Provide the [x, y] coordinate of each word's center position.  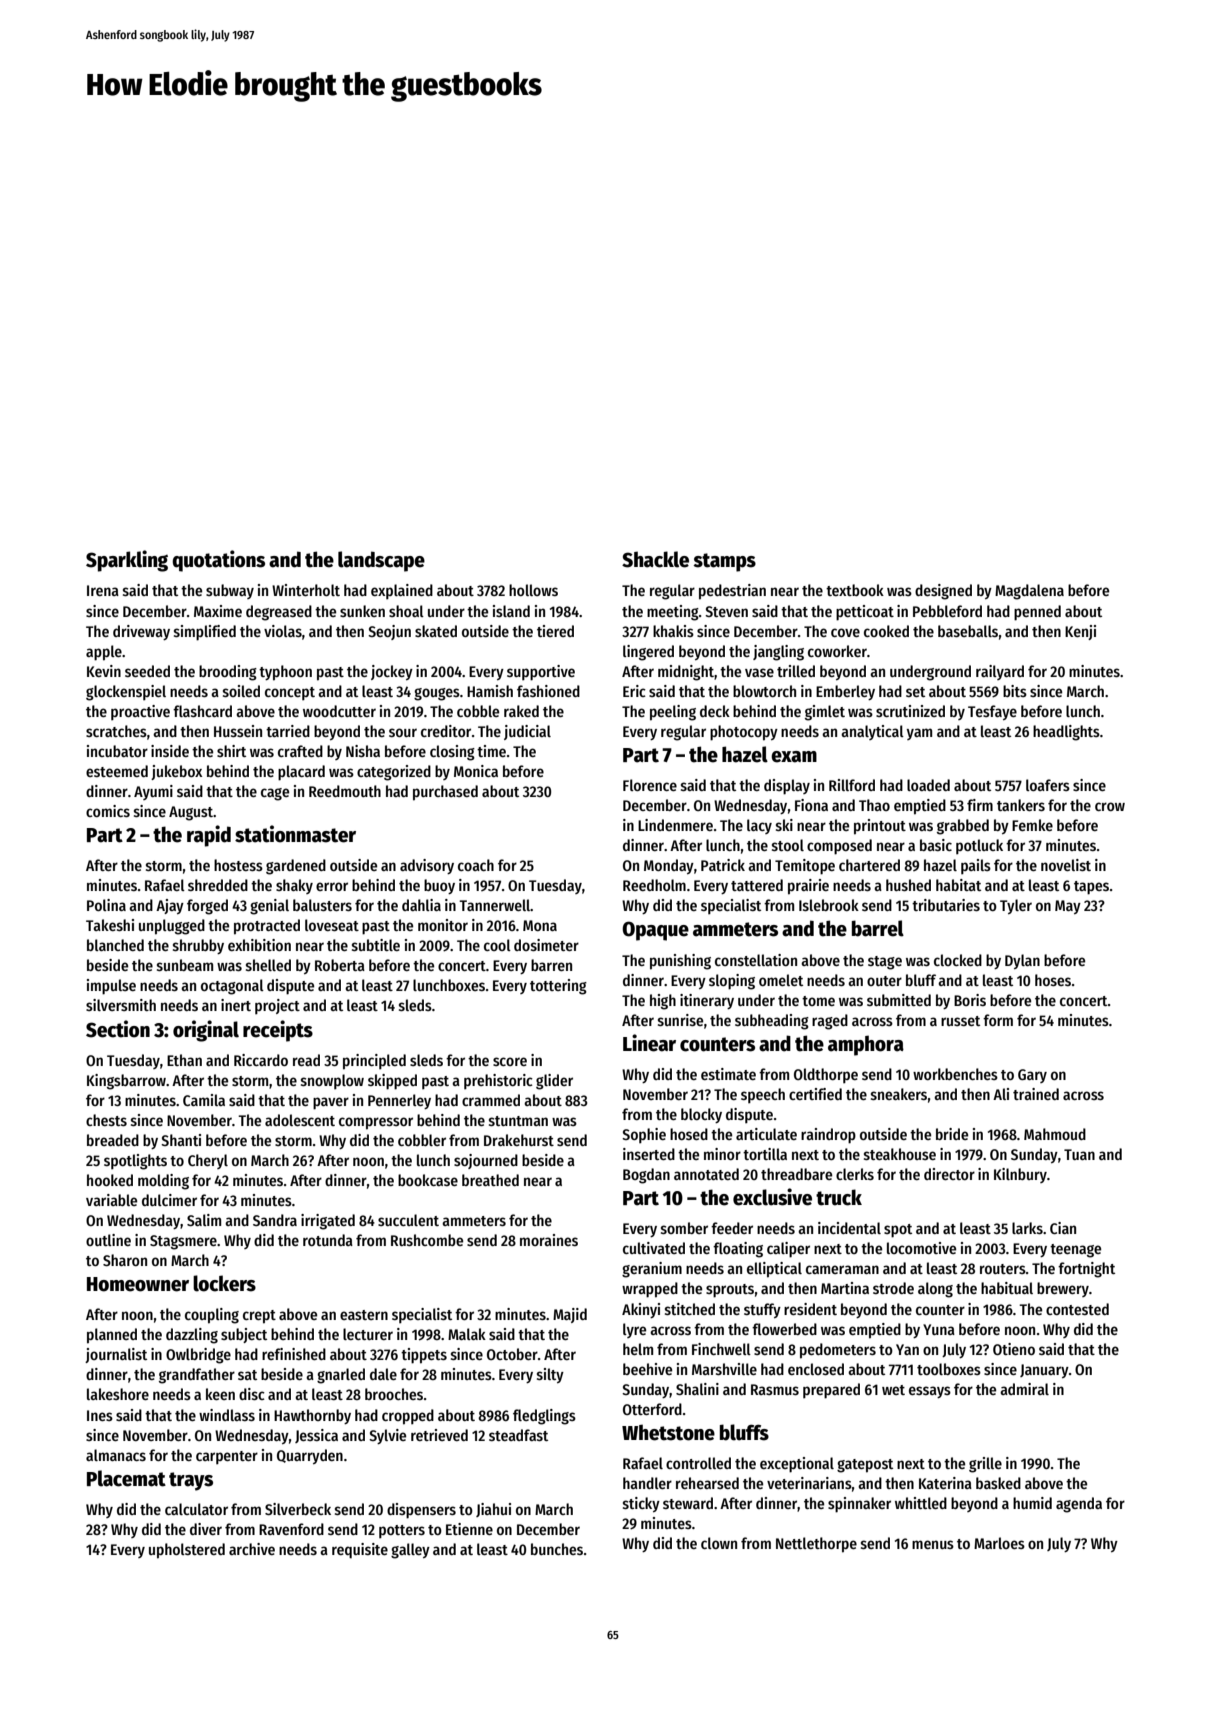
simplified [205, 633]
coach [476, 865]
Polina [106, 905]
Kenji [1080, 632]
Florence [650, 785]
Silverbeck [298, 1509]
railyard [1000, 672]
